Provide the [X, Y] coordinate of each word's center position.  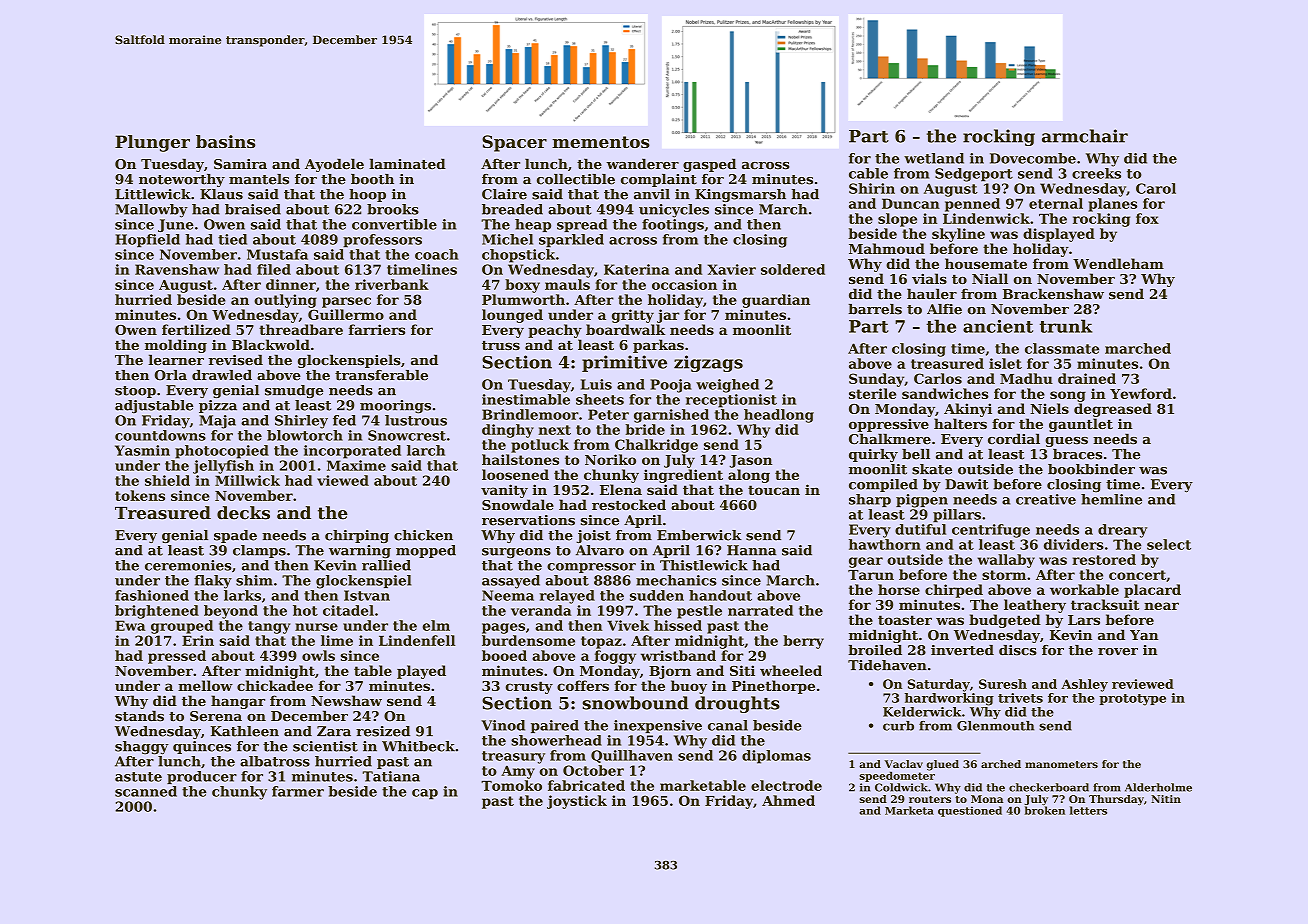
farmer [298, 791]
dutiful [920, 529]
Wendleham [1118, 263]
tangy [269, 627]
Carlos [938, 378]
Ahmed [788, 800]
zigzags [708, 363]
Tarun [871, 575]
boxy [522, 286]
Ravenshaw [177, 269]
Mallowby [151, 211]
